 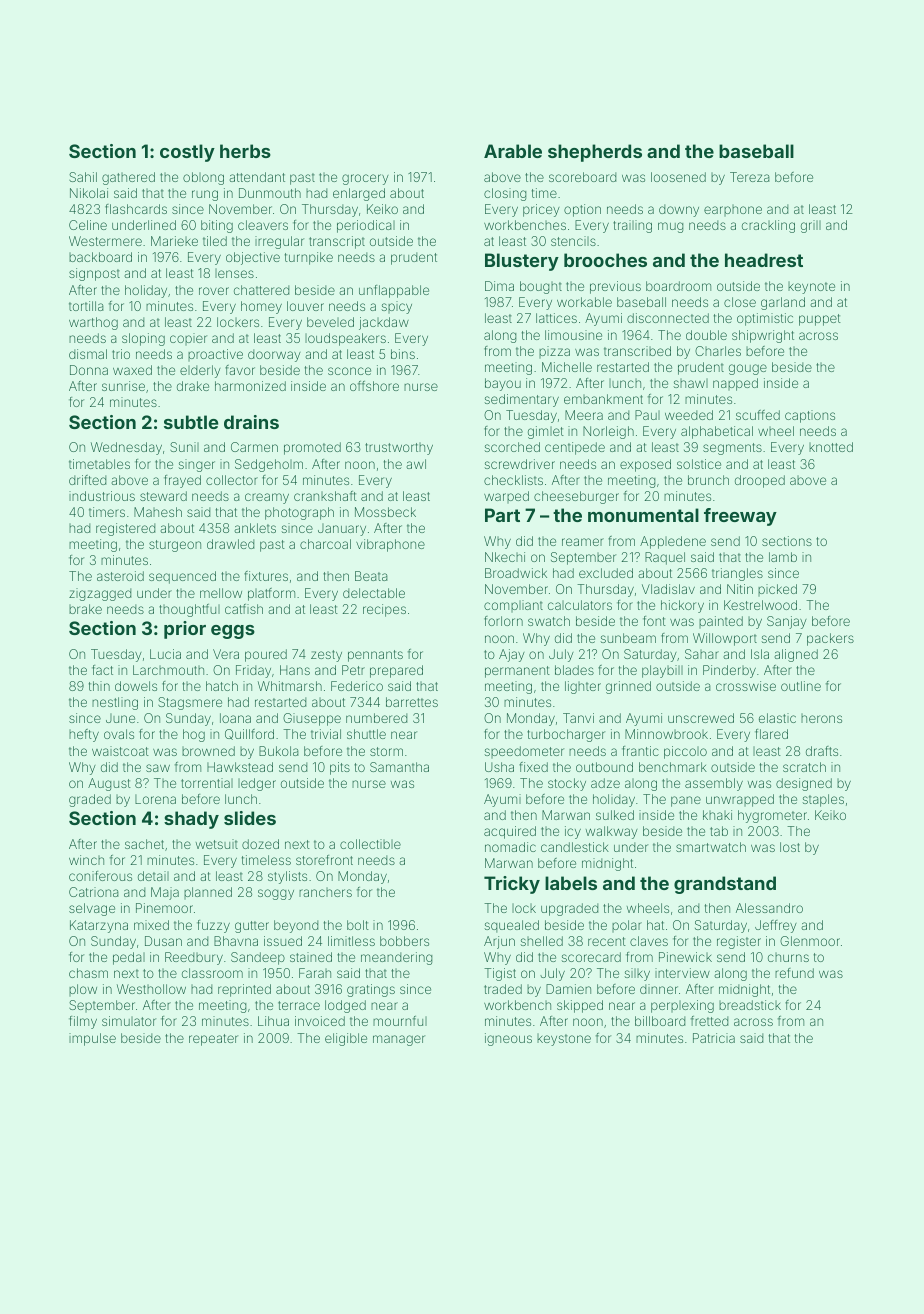 I want to click on drake, so click(x=193, y=386).
